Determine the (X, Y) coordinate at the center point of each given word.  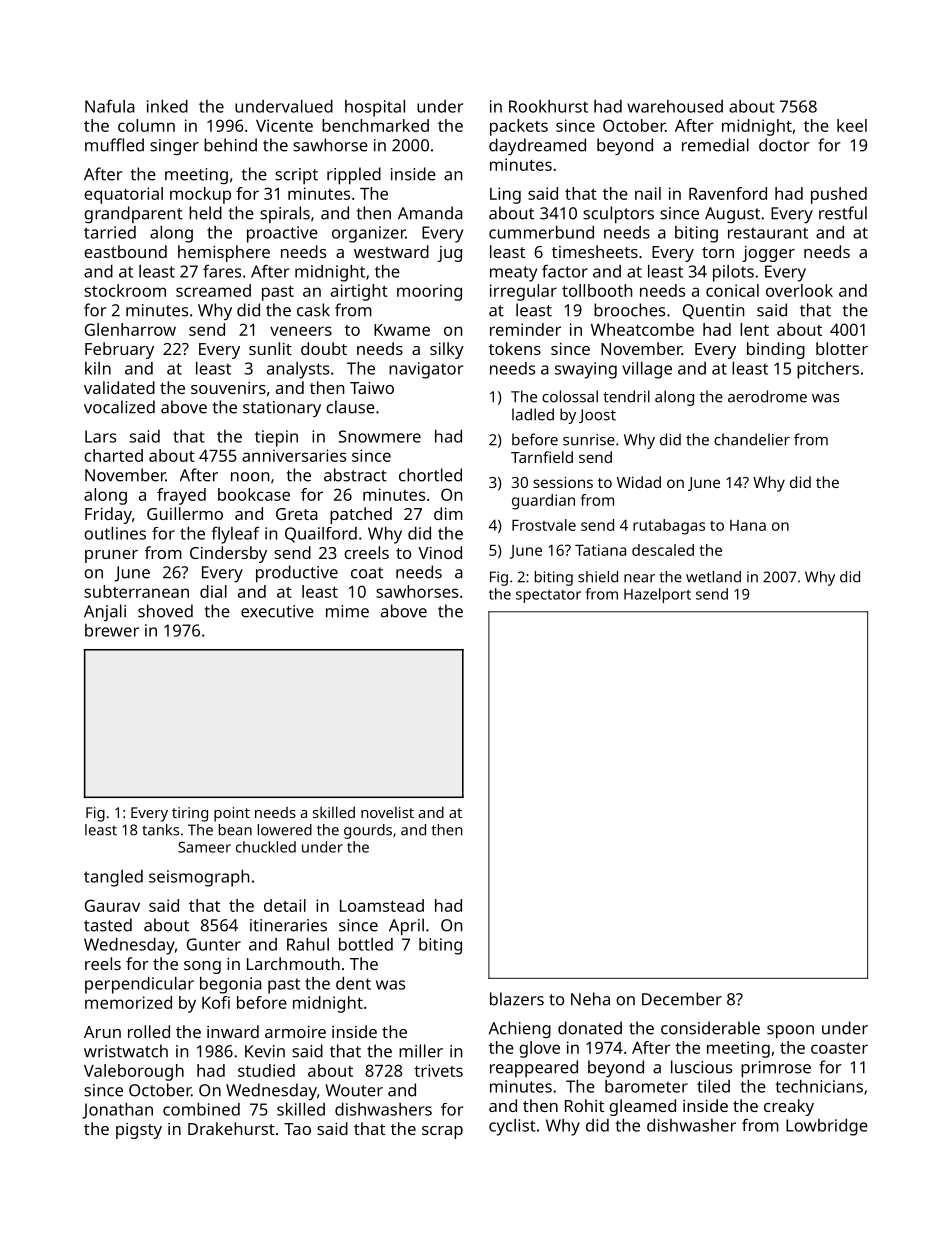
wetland (713, 577)
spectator (548, 596)
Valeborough (134, 1072)
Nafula (110, 106)
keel (852, 125)
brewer (112, 630)
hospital (375, 108)
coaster (839, 1048)
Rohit (584, 1105)
